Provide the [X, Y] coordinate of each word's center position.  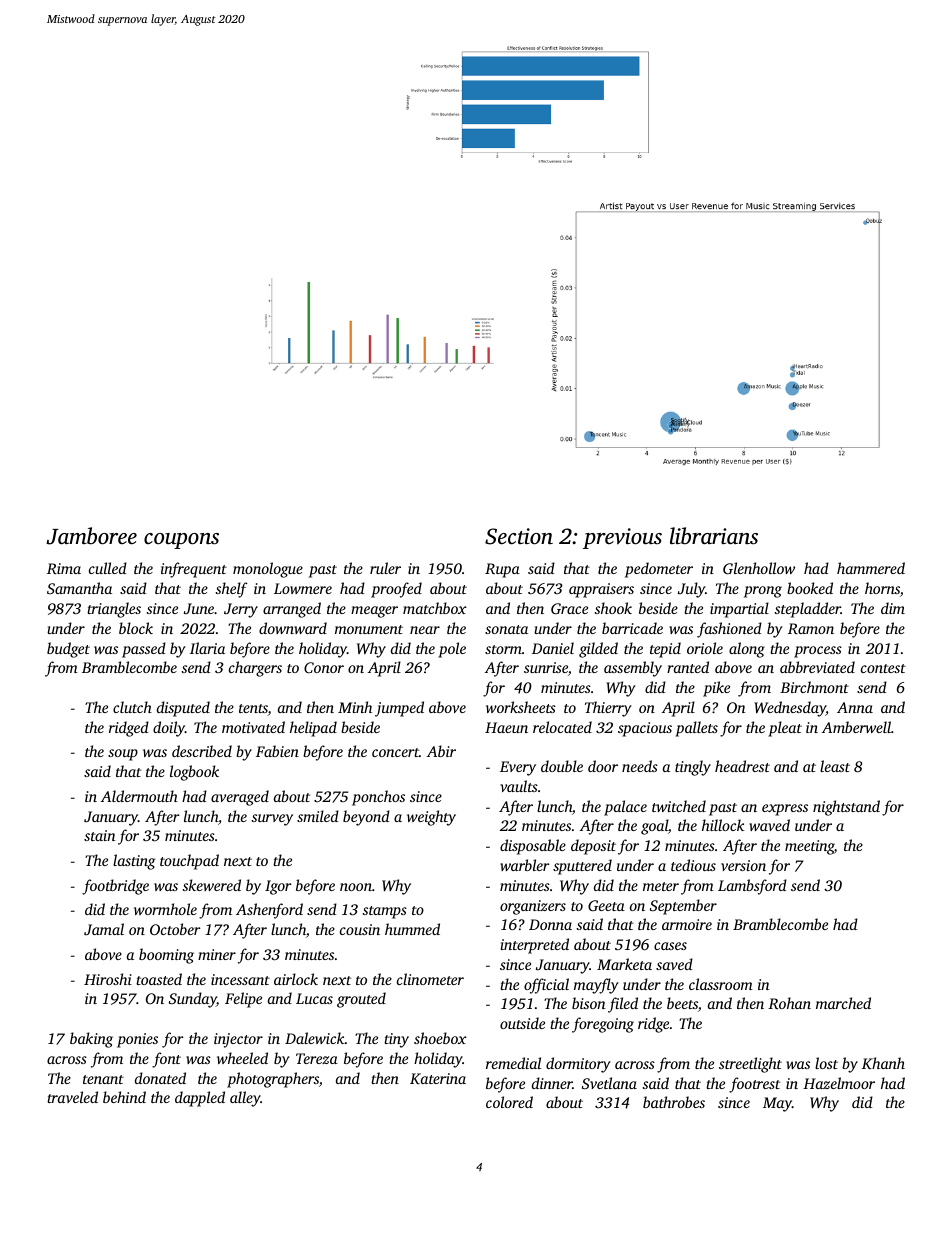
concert [395, 752]
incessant [240, 979]
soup [123, 755]
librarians [714, 536]
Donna [550, 924]
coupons [181, 541]
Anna [855, 707]
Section [519, 536]
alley [245, 1099]
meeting [809, 847]
